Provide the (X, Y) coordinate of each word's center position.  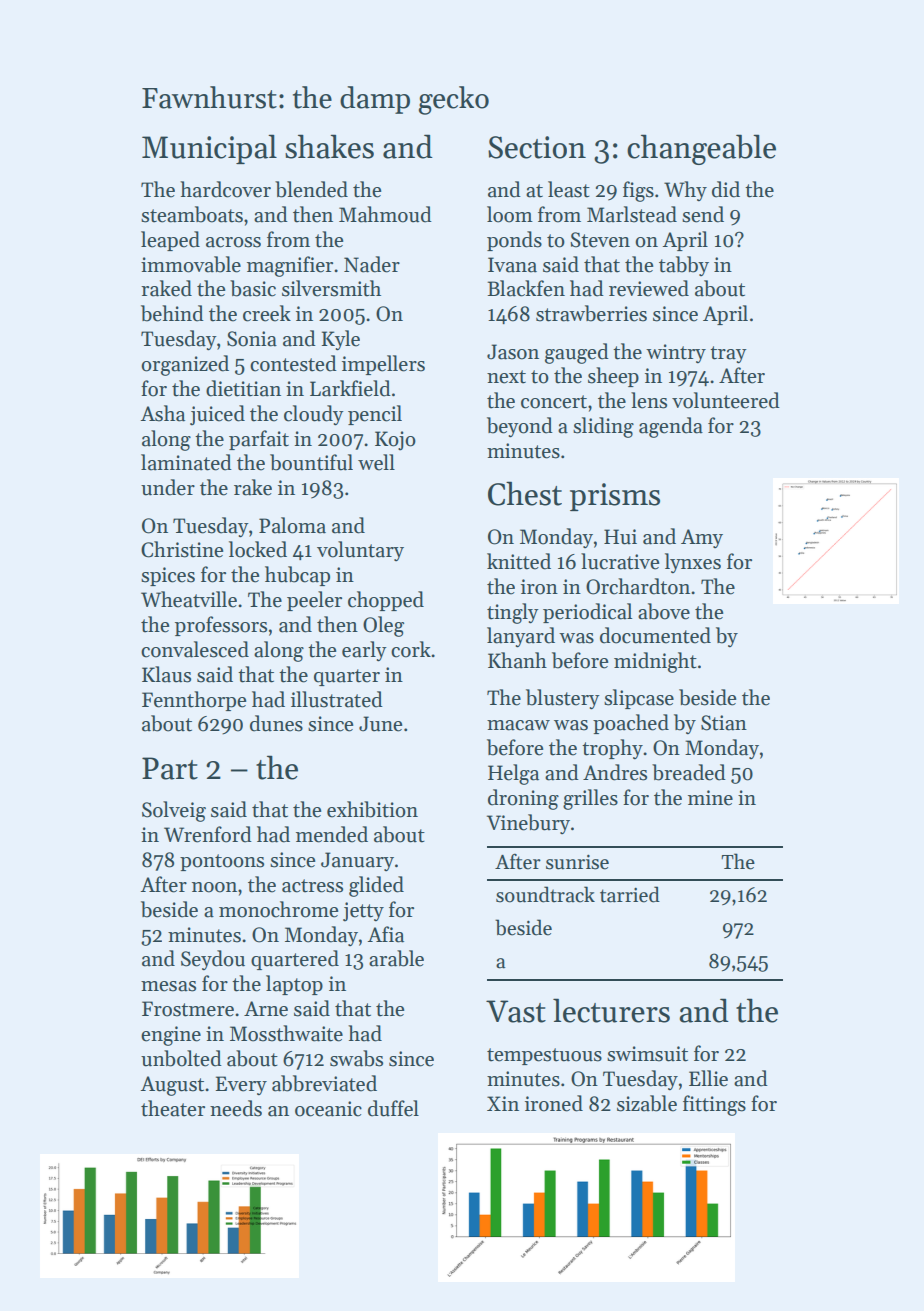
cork (411, 649)
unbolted (181, 1058)
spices (168, 576)
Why (685, 191)
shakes (329, 146)
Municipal (209, 149)
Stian (724, 723)
